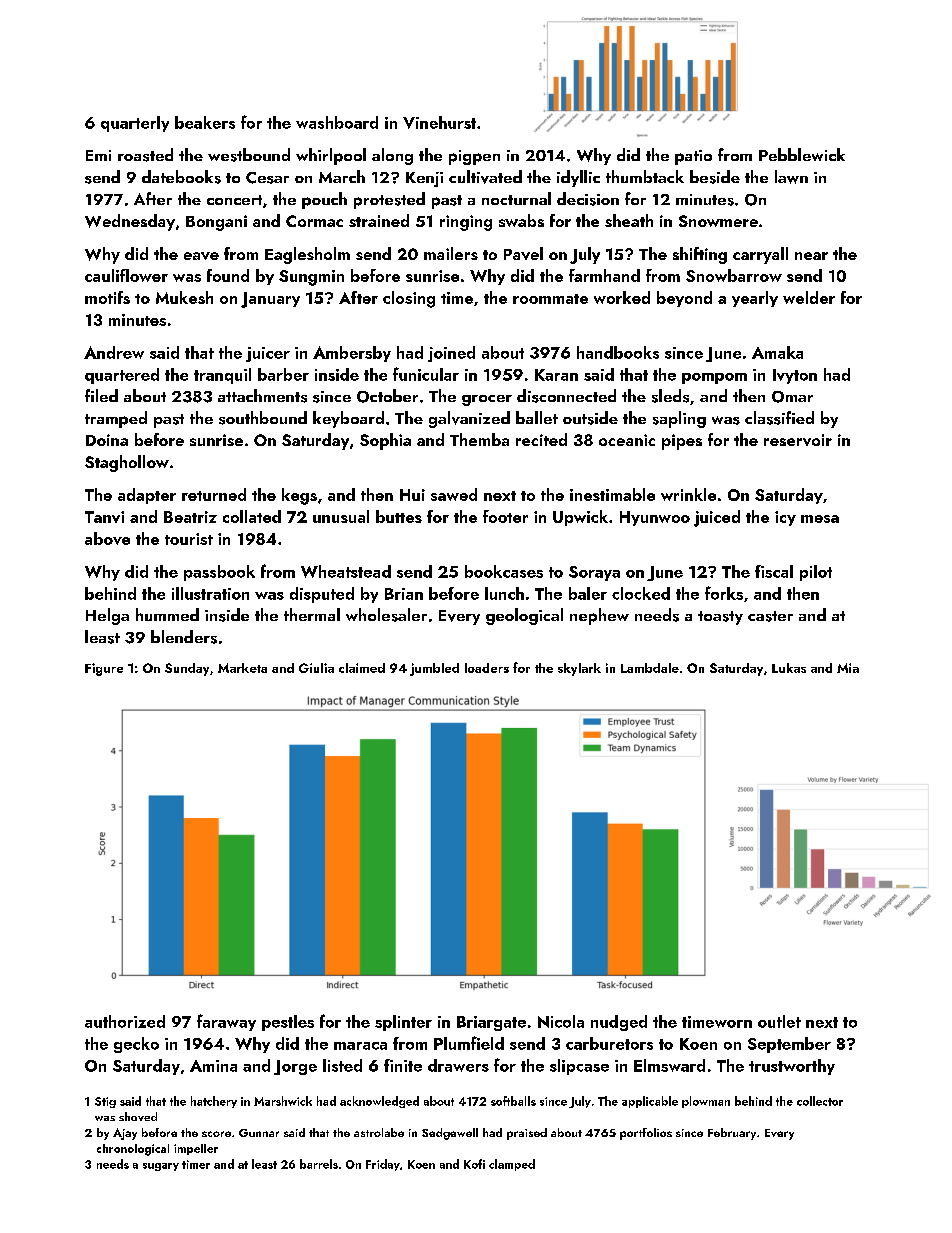  I want to click on Gunnar, so click(259, 1133).
